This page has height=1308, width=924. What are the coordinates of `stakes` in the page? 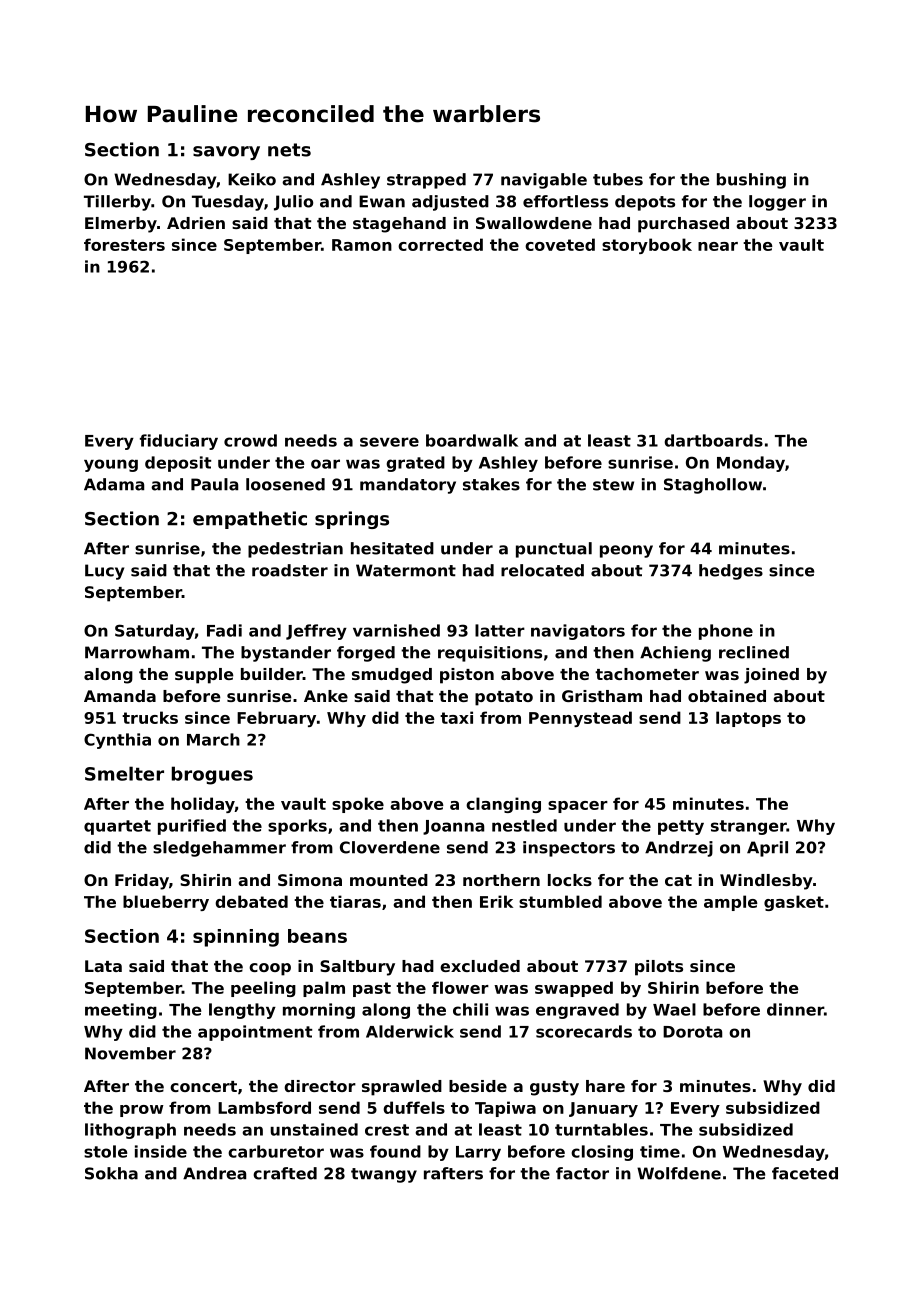 It's located at (491, 484).
